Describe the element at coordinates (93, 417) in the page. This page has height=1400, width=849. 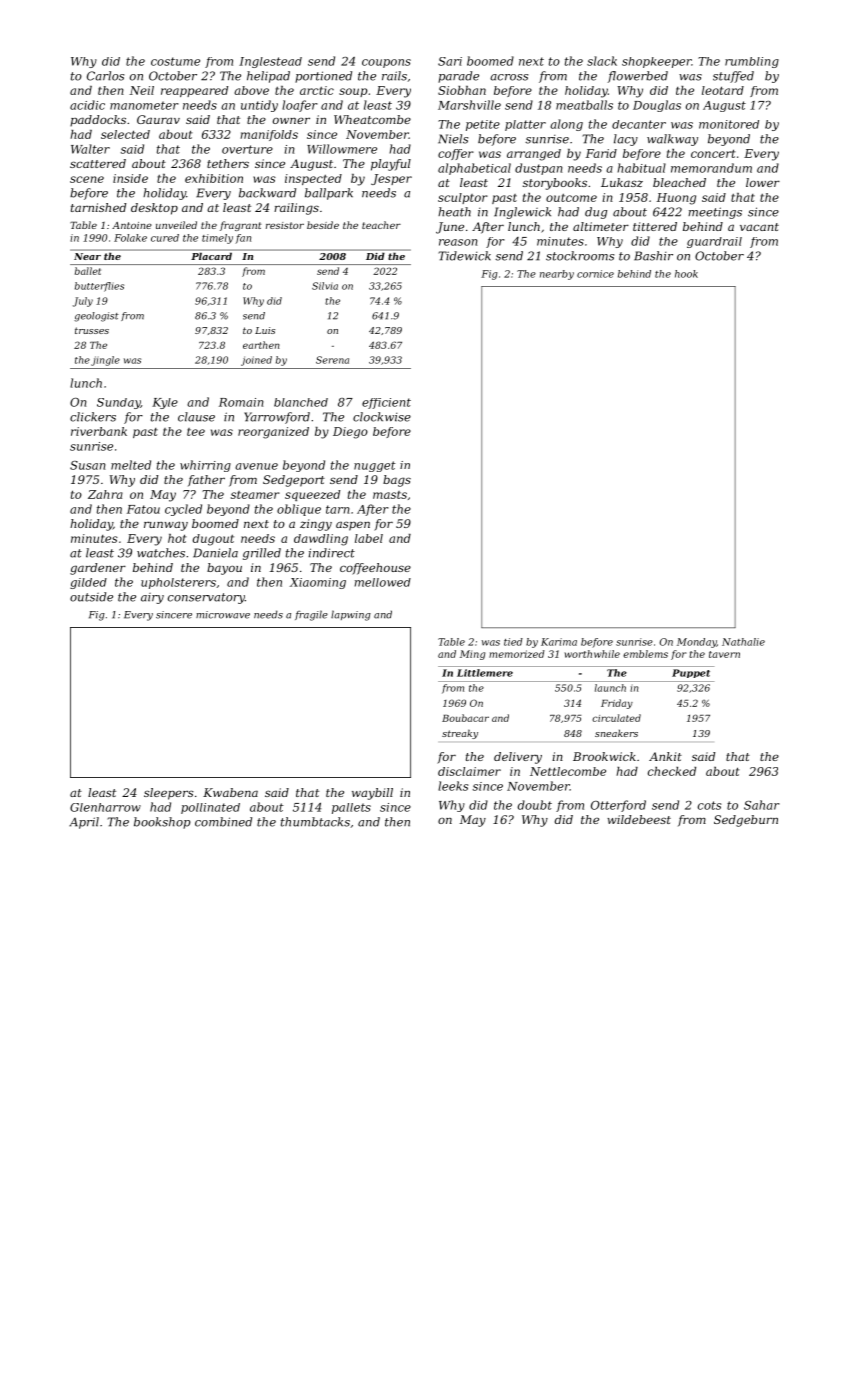
I see `clickers` at that location.
